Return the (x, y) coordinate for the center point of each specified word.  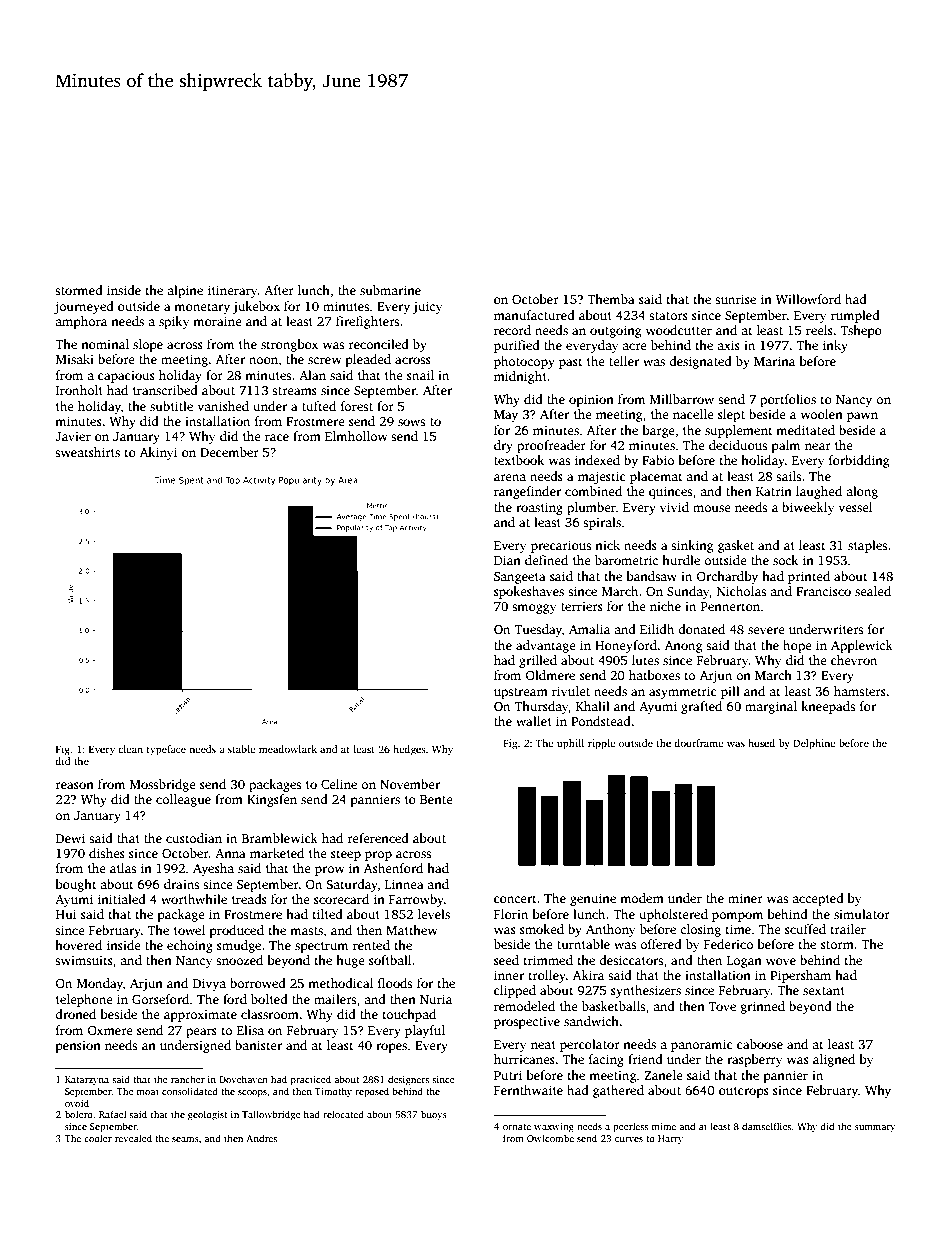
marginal (771, 707)
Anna (230, 853)
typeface (166, 750)
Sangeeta (520, 578)
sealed (873, 591)
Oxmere (110, 1030)
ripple (602, 744)
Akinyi (158, 453)
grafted (701, 707)
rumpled (855, 316)
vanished (223, 406)
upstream (521, 693)
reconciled (378, 344)
